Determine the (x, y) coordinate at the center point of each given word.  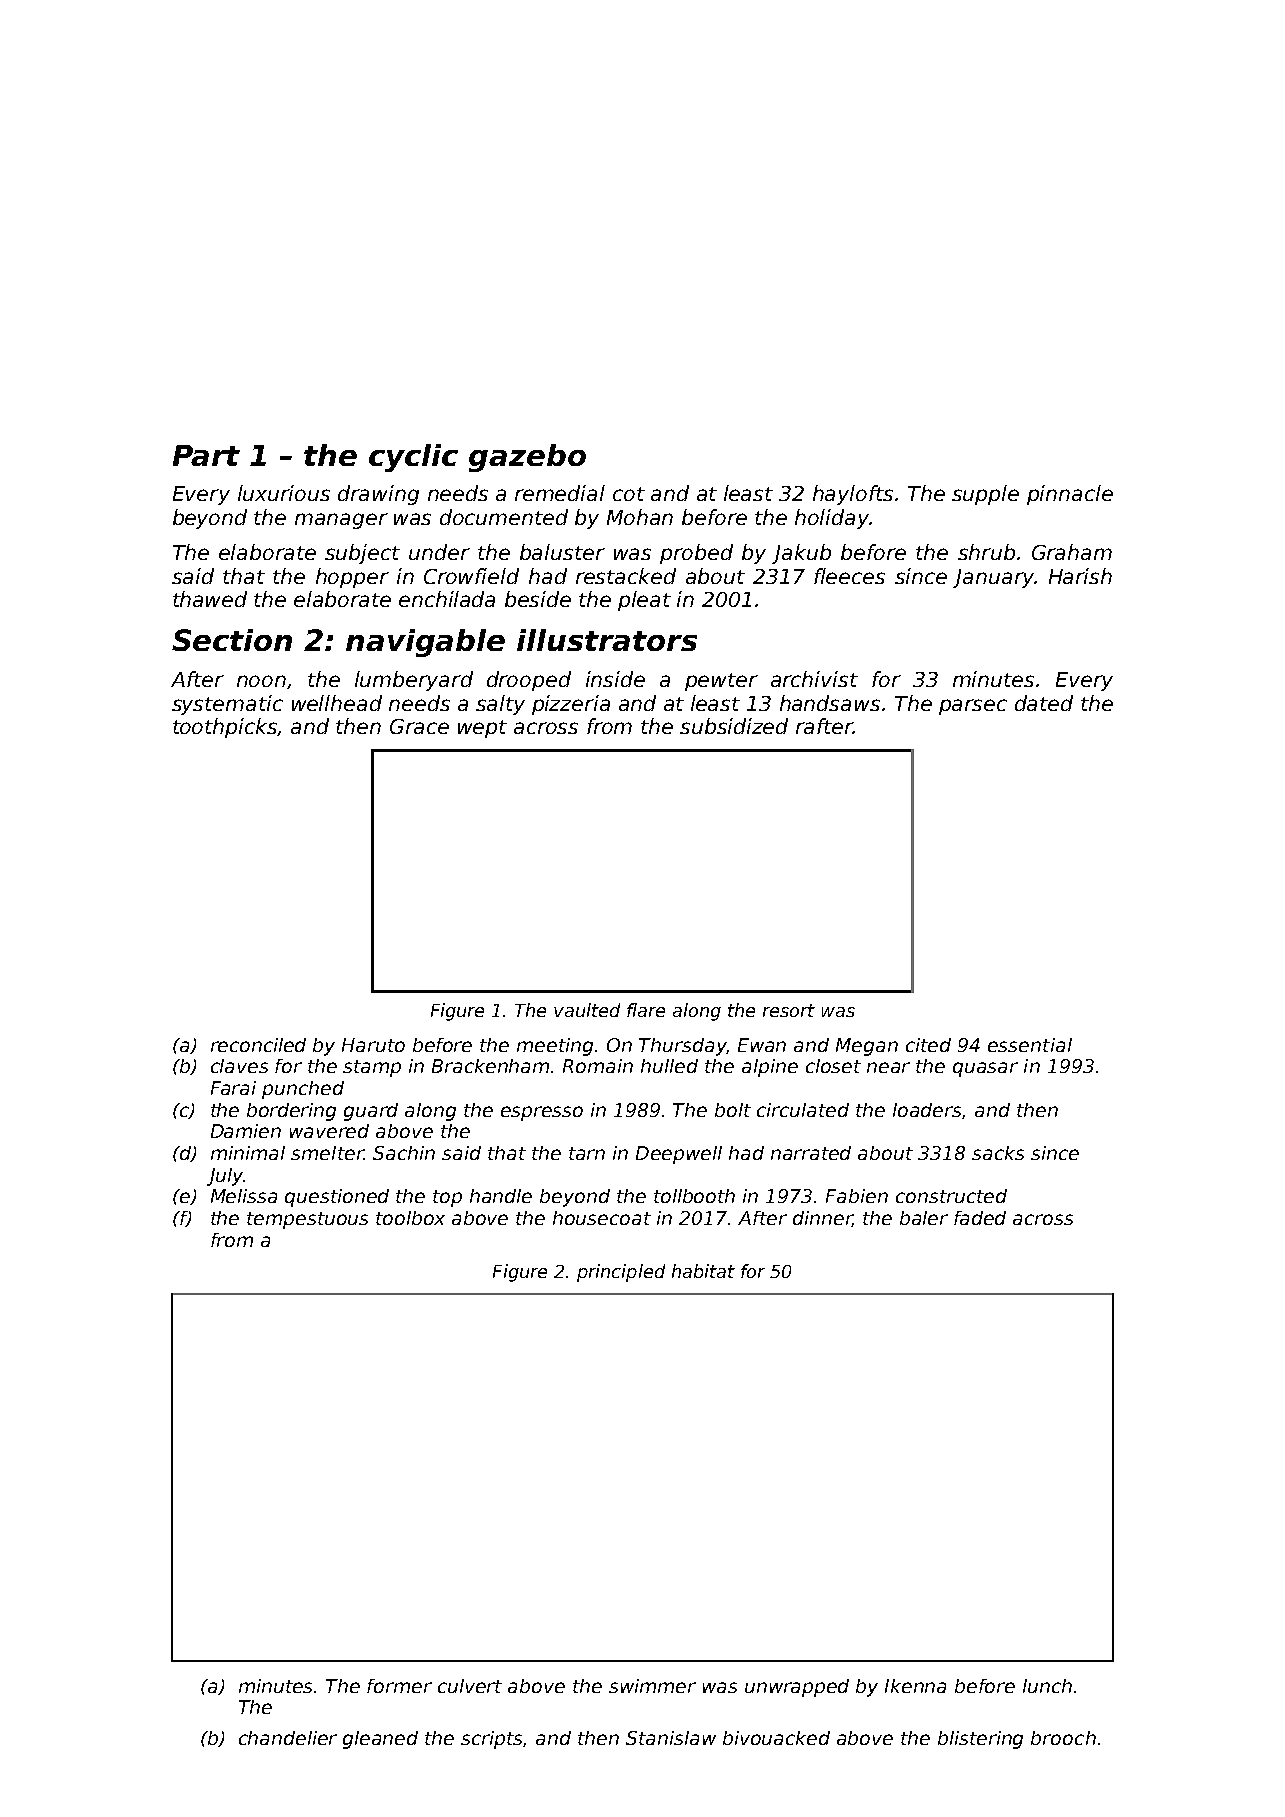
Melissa (244, 1196)
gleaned (380, 1740)
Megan (867, 1047)
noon (261, 681)
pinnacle (1070, 495)
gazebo (527, 458)
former (399, 1686)
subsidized (734, 726)
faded (980, 1218)
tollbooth (694, 1196)
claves (239, 1066)
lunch (1047, 1686)
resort (789, 1010)
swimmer (652, 1686)
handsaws (830, 703)
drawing (378, 495)
